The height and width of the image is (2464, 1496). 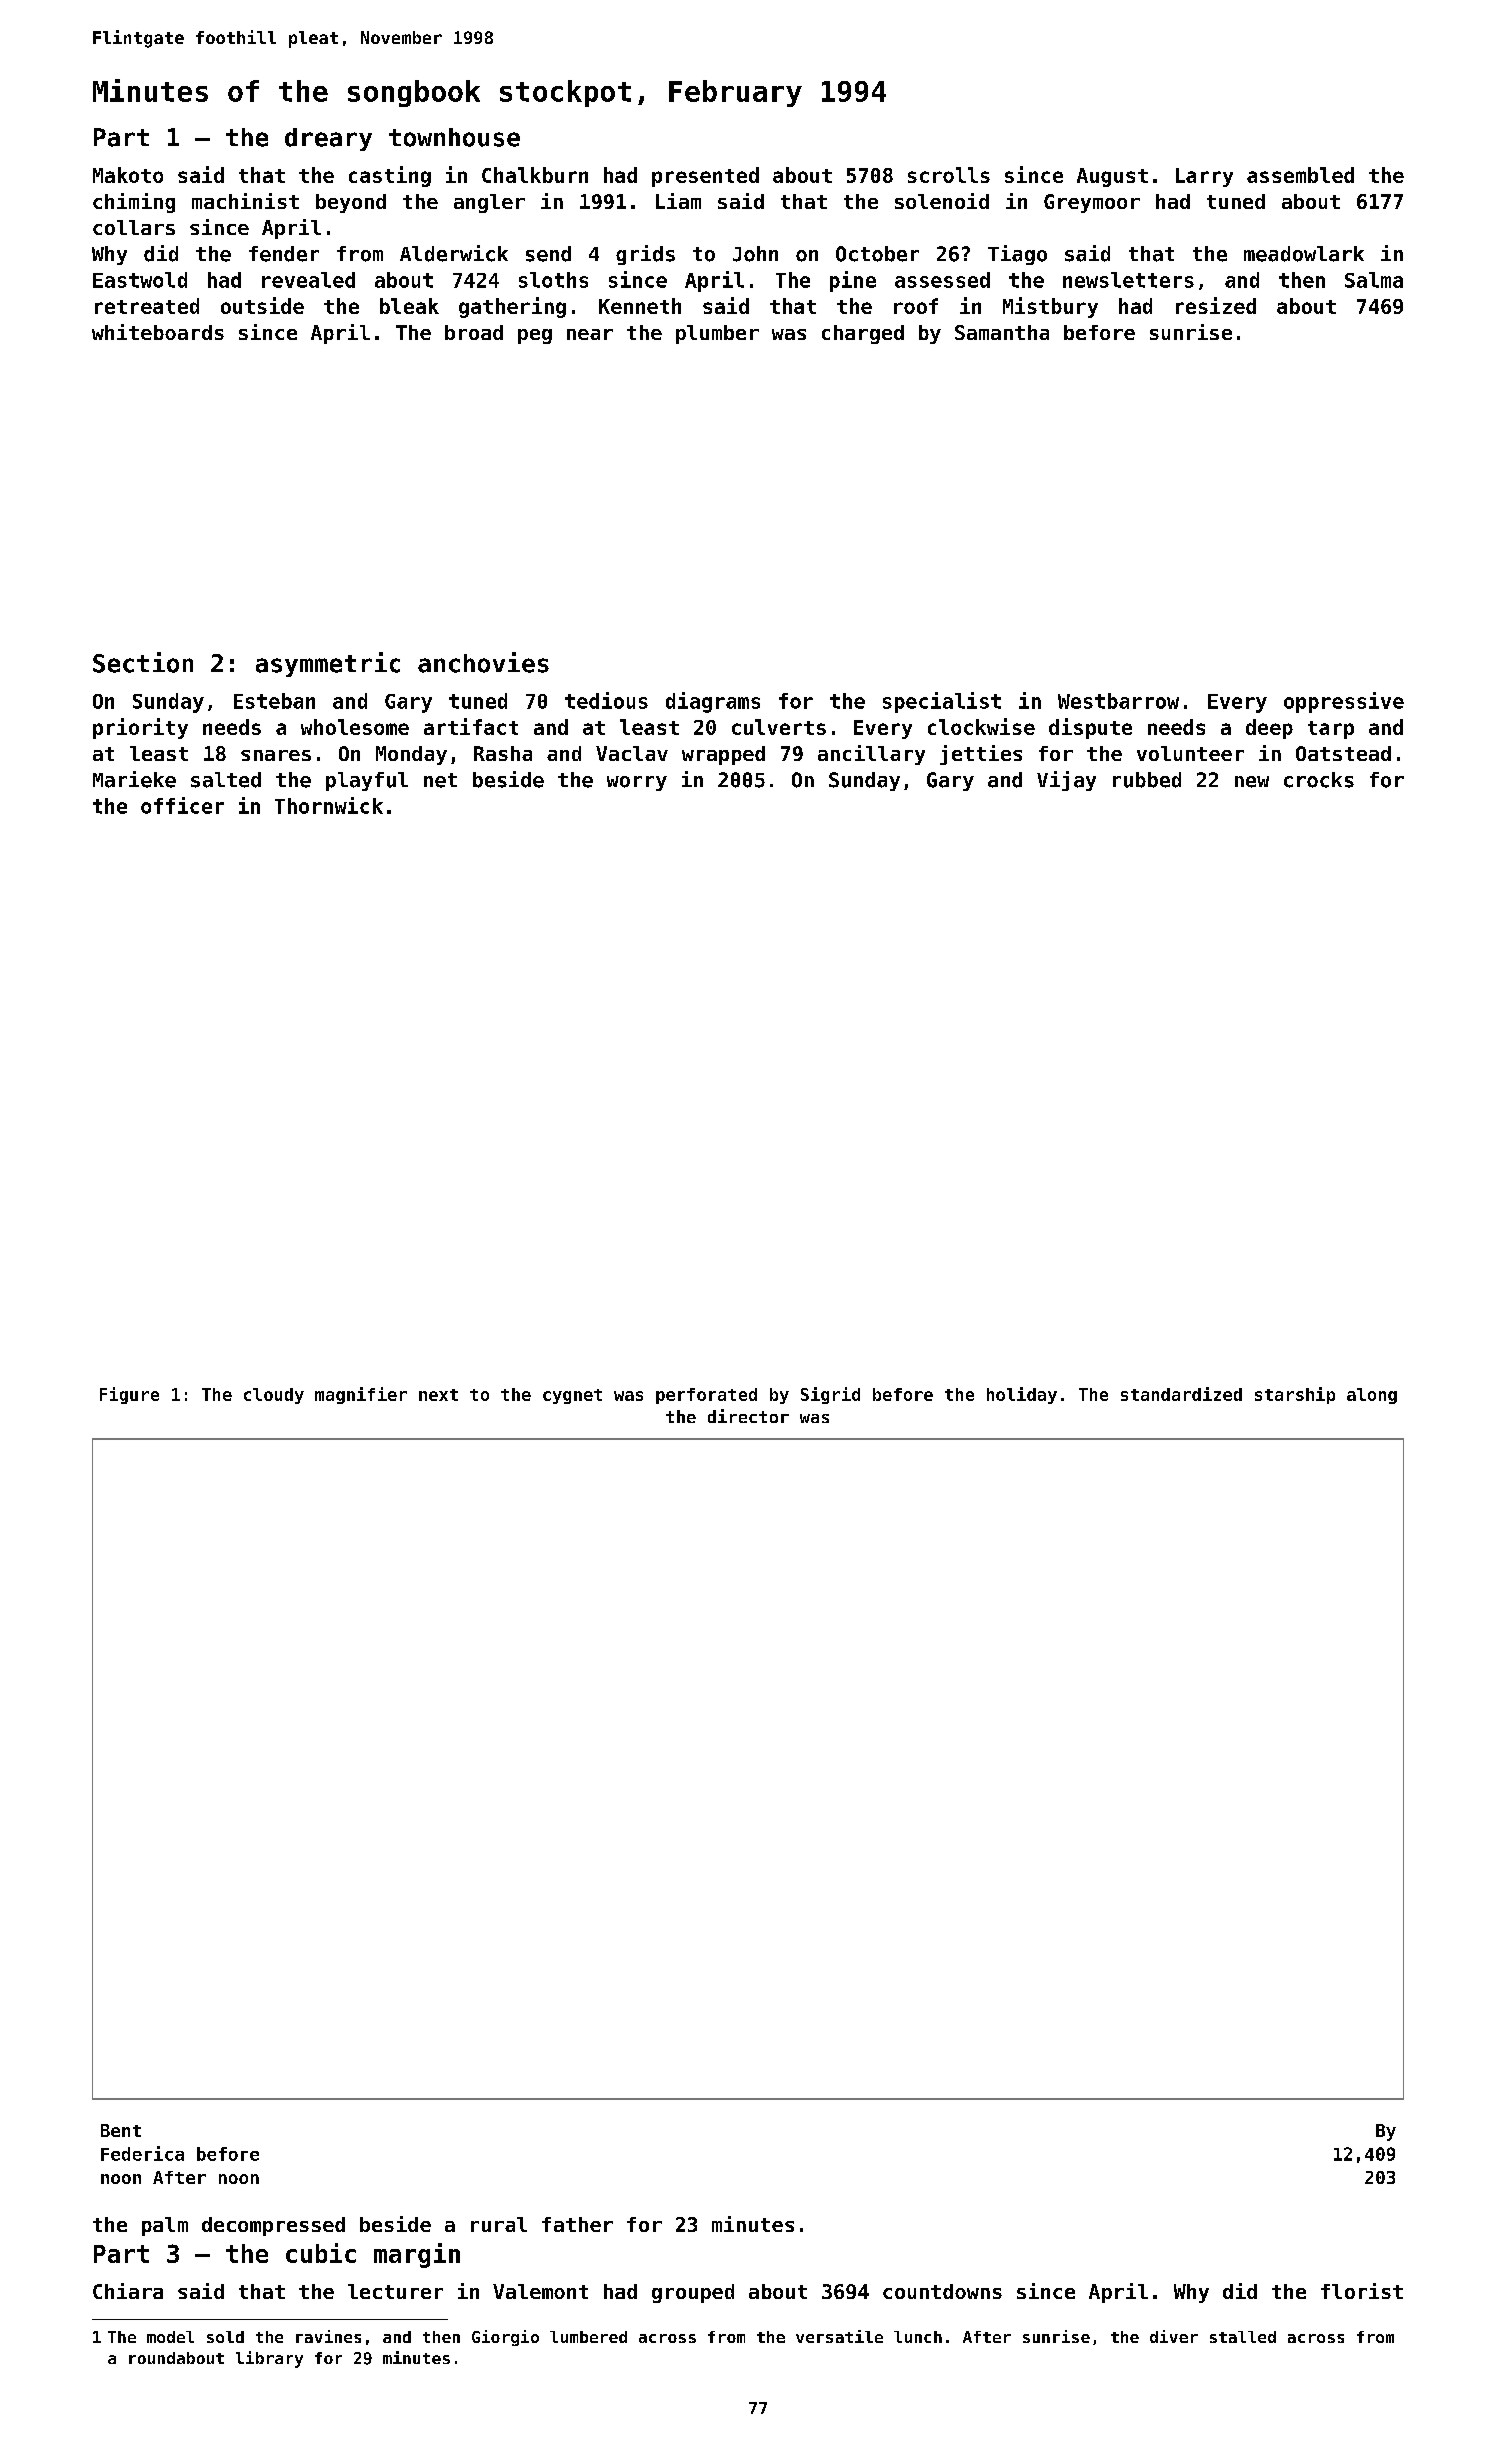 What do you see at coordinates (182, 805) in the image?
I see `officer` at bounding box center [182, 805].
